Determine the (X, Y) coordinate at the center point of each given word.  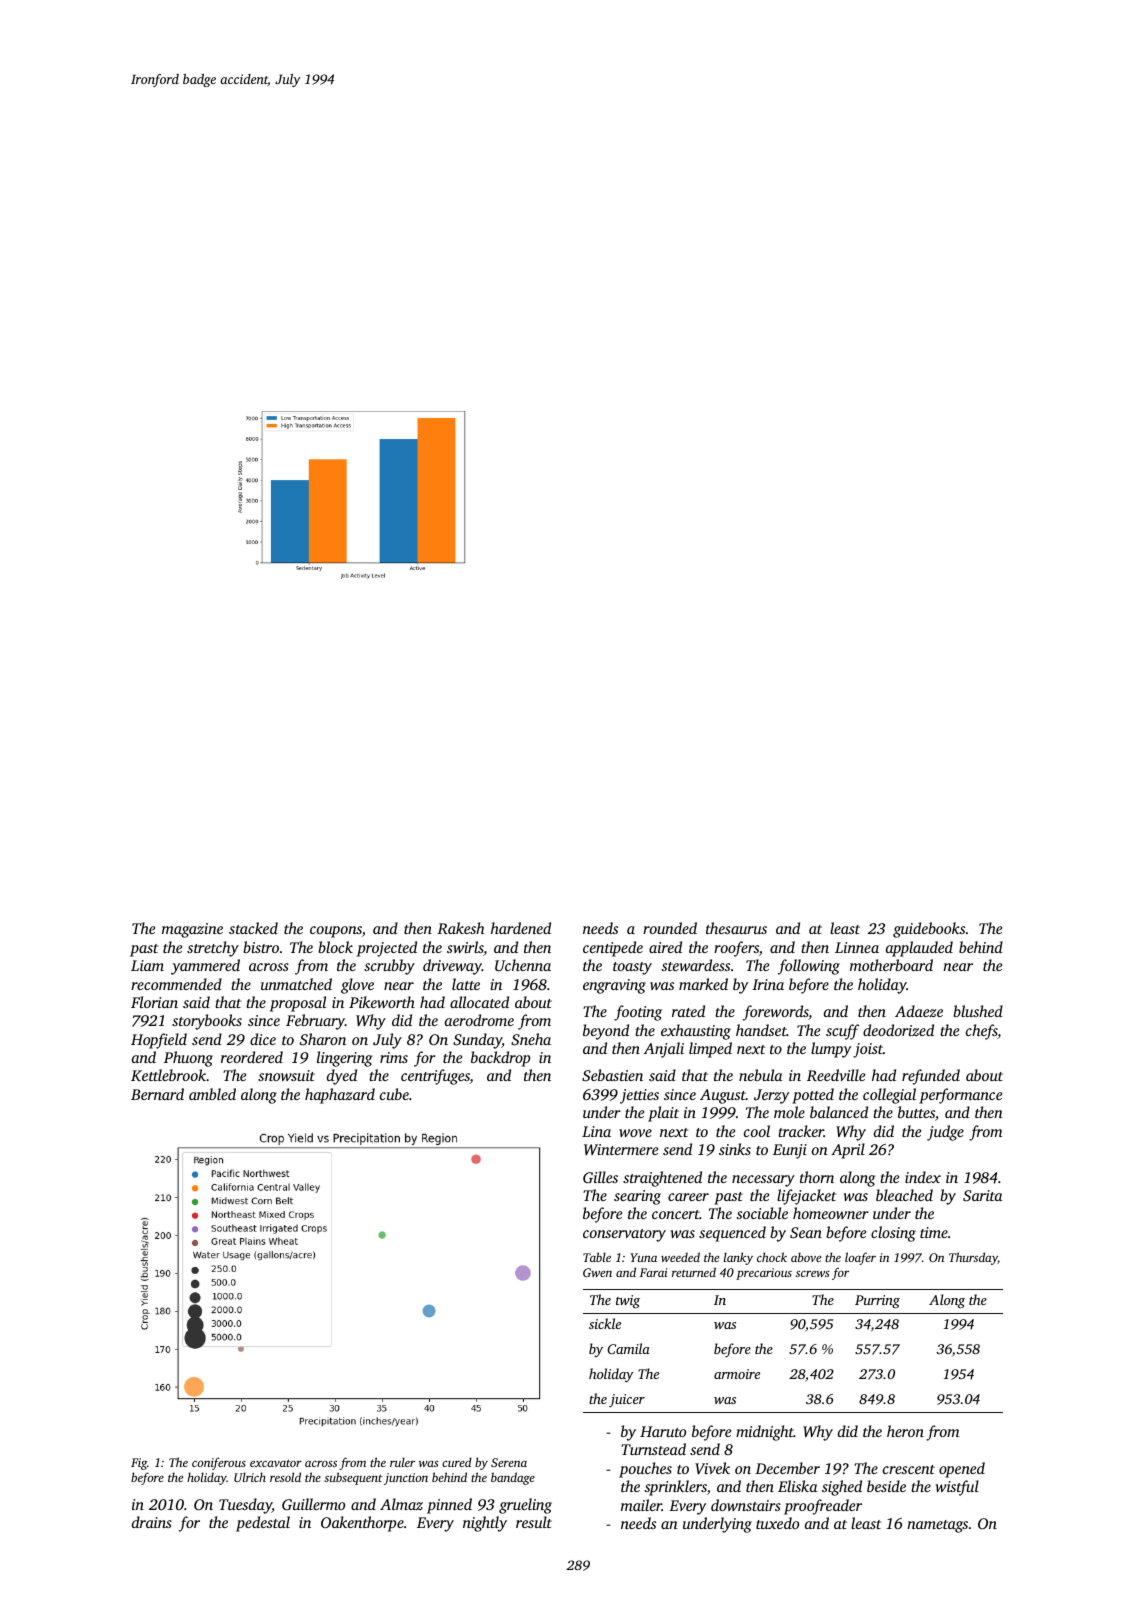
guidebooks (929, 930)
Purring (877, 1301)
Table (597, 1257)
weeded (680, 1257)
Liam (147, 965)
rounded (670, 928)
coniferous (219, 1463)
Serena (509, 1462)
